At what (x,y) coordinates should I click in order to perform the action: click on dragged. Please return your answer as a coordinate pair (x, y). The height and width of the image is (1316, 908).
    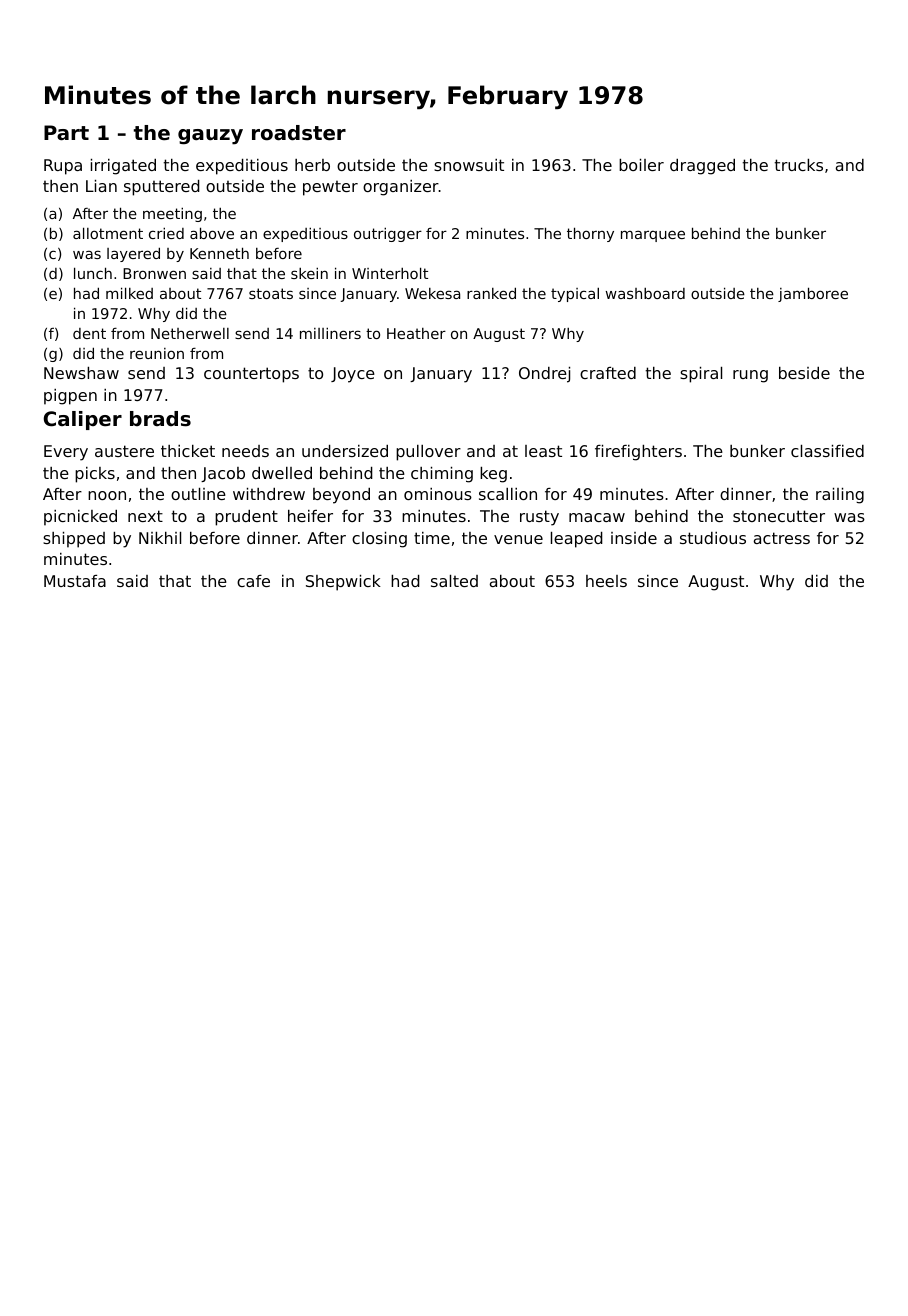
    Looking at the image, I should click on (702, 167).
